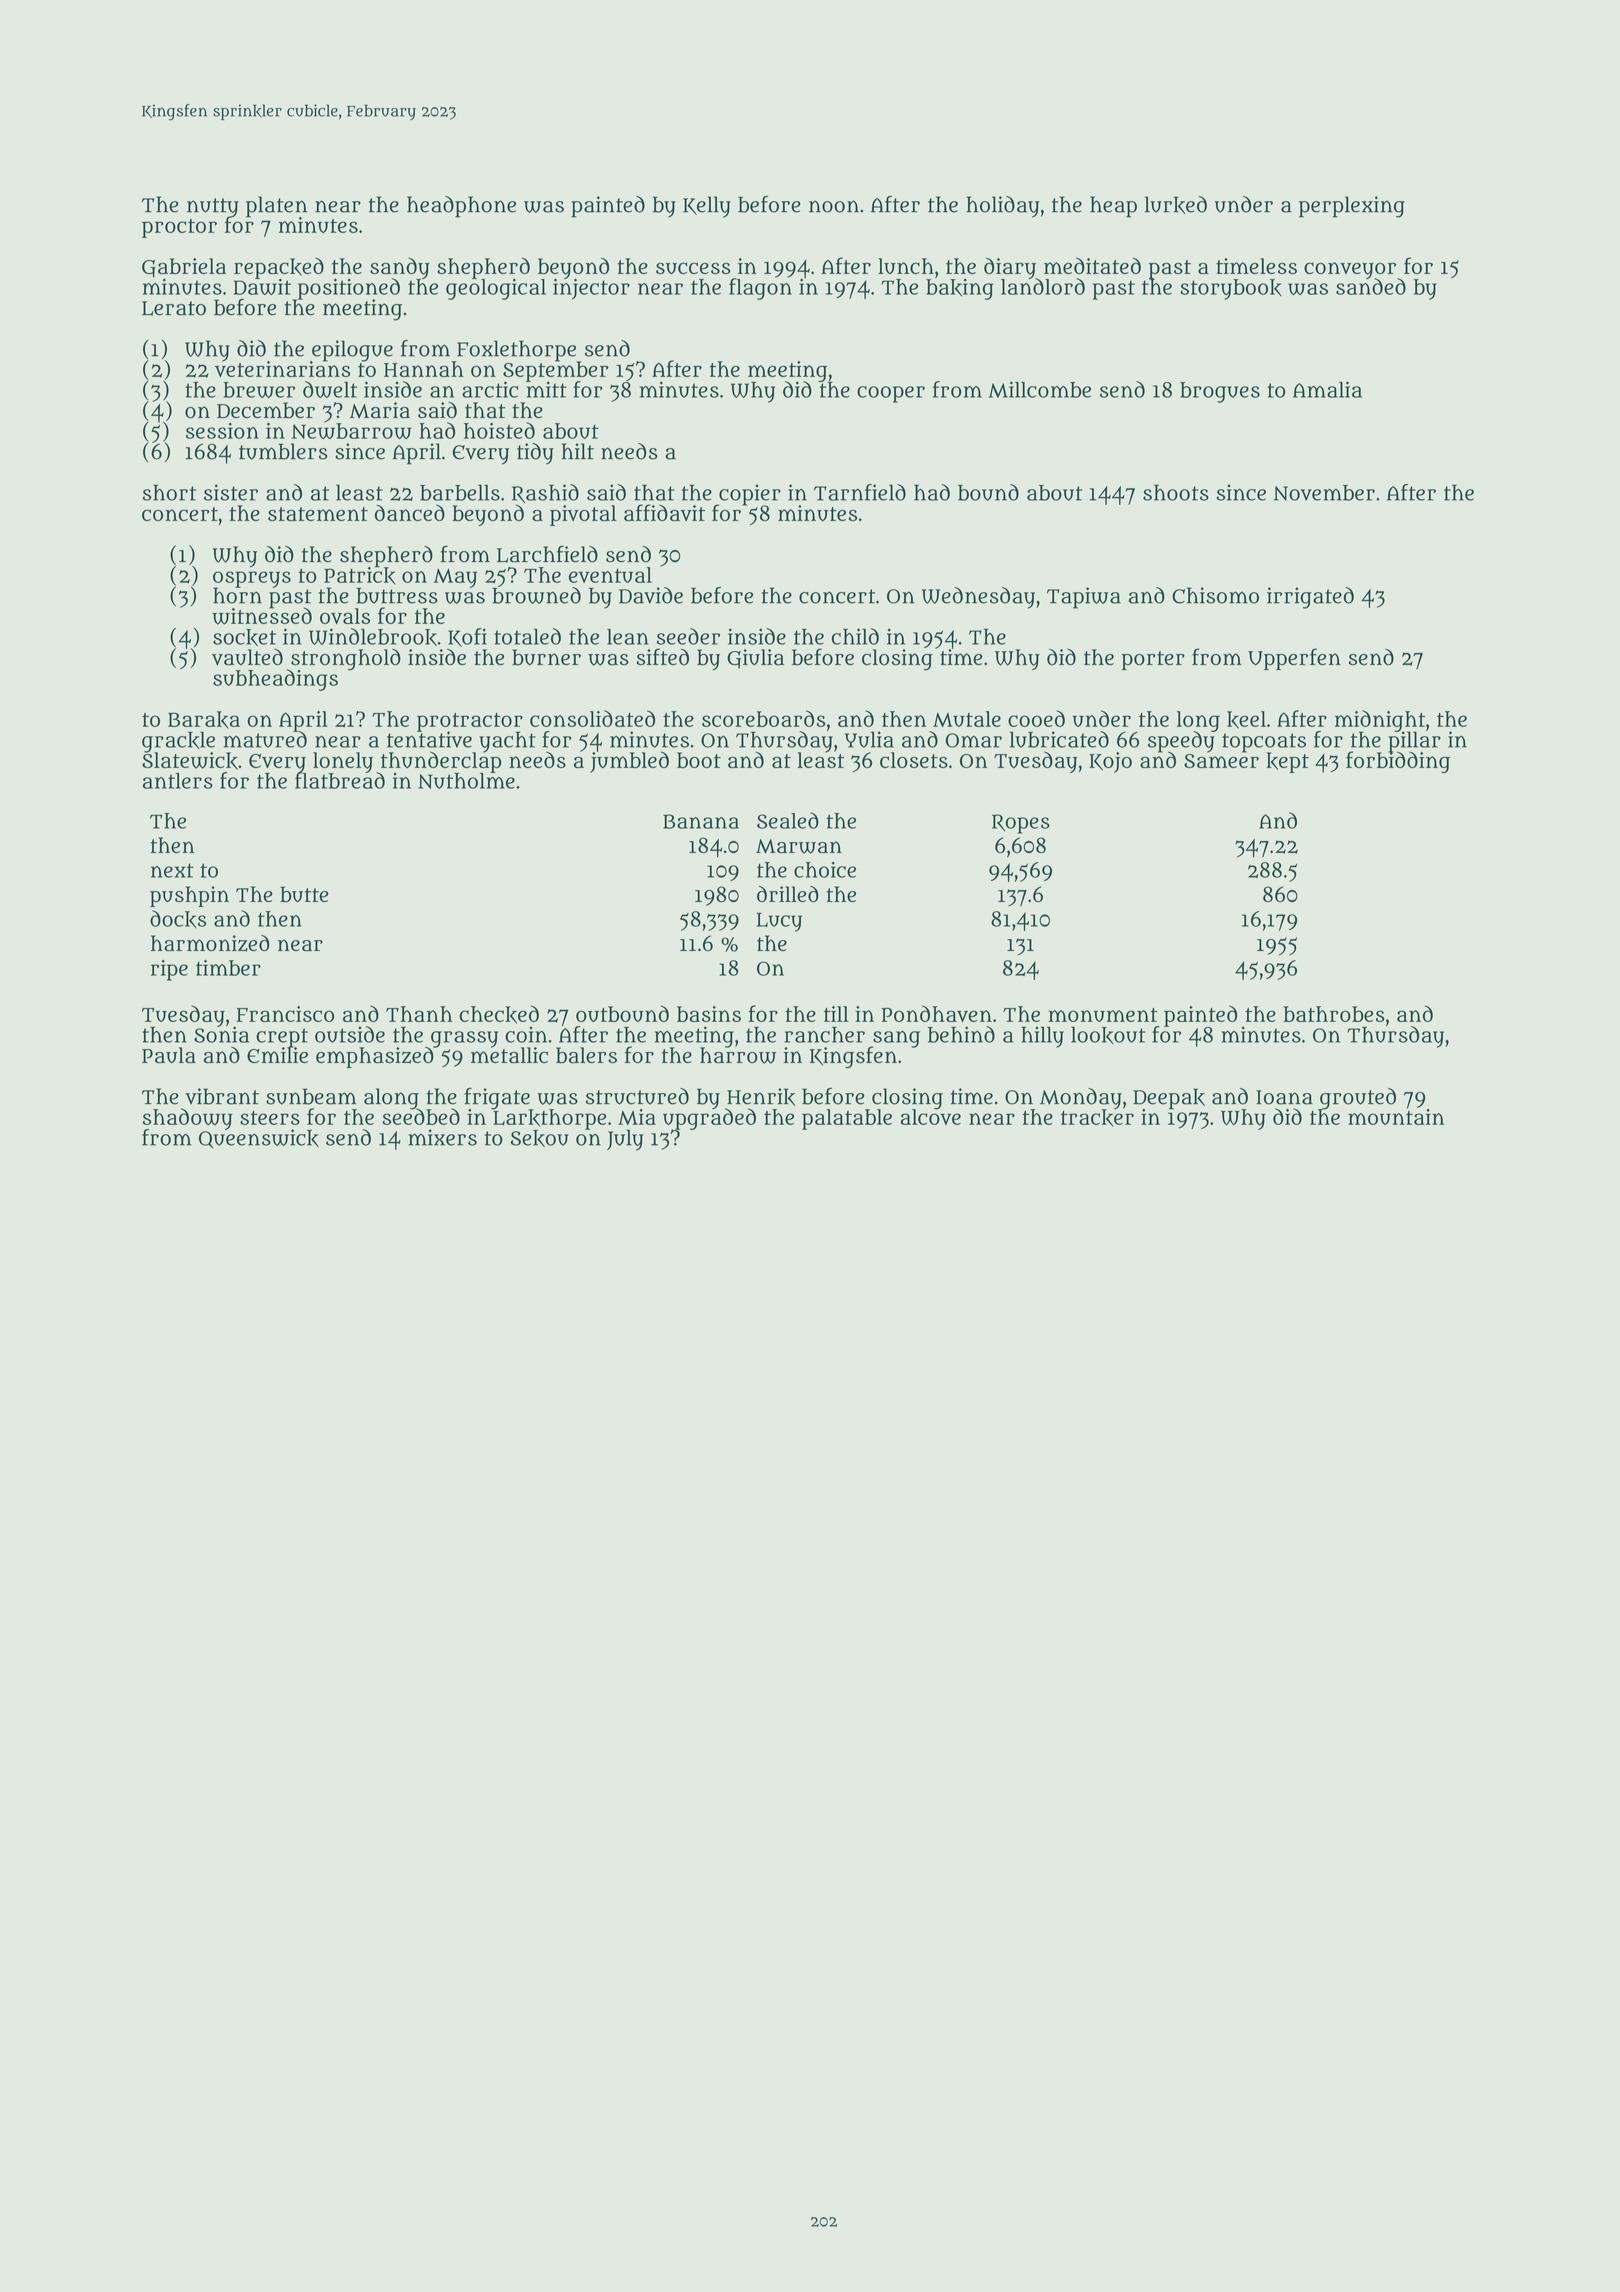 The image size is (1620, 2292). What do you see at coordinates (259, 1139) in the image?
I see `Queenswick` at bounding box center [259, 1139].
